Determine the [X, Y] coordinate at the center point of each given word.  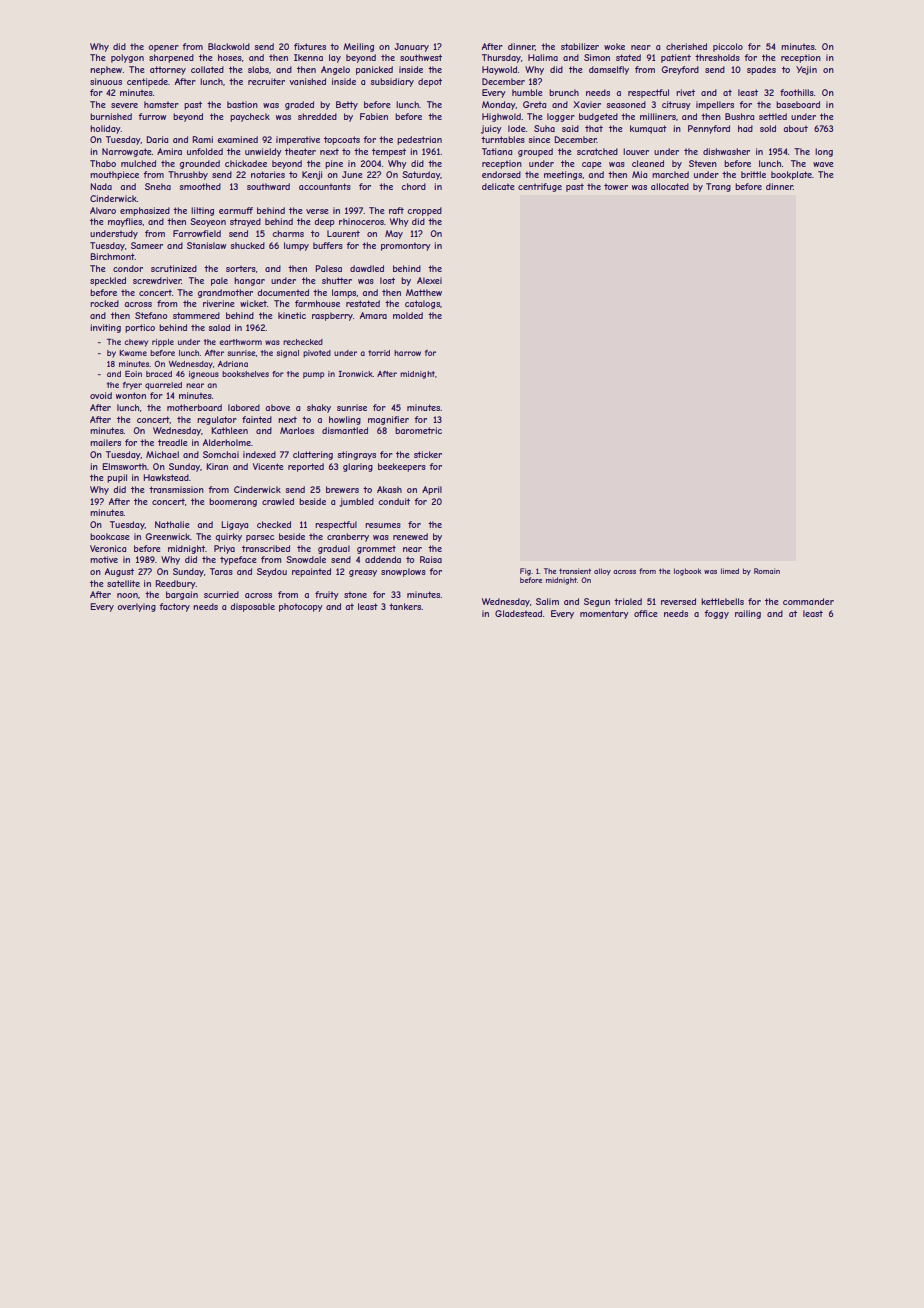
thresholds [717, 57]
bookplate [791, 175]
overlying [136, 607]
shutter [337, 280]
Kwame [133, 353]
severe [124, 105]
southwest [421, 57]
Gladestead [518, 613]
